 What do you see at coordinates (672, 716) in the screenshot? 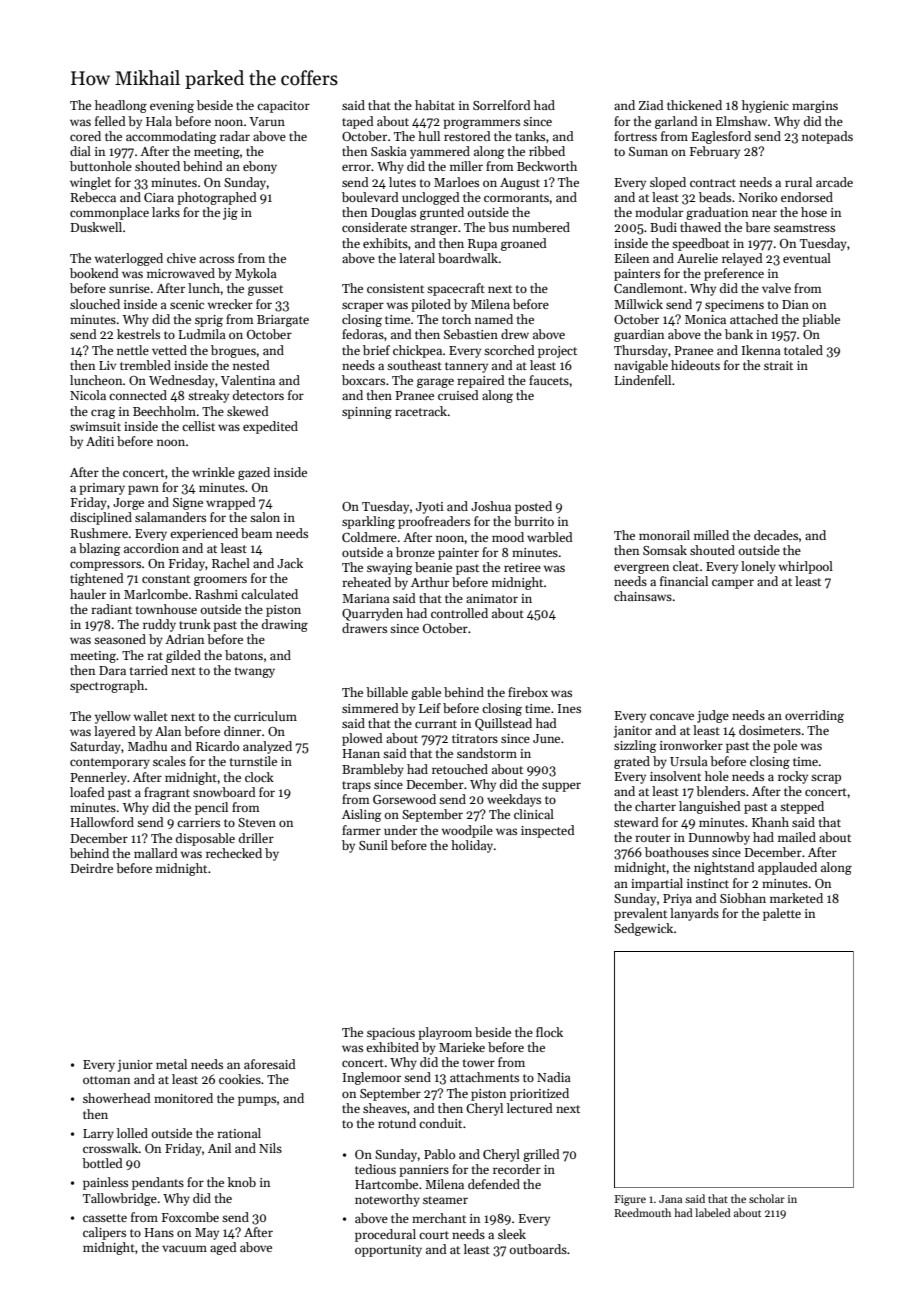
I see `concave` at bounding box center [672, 716].
